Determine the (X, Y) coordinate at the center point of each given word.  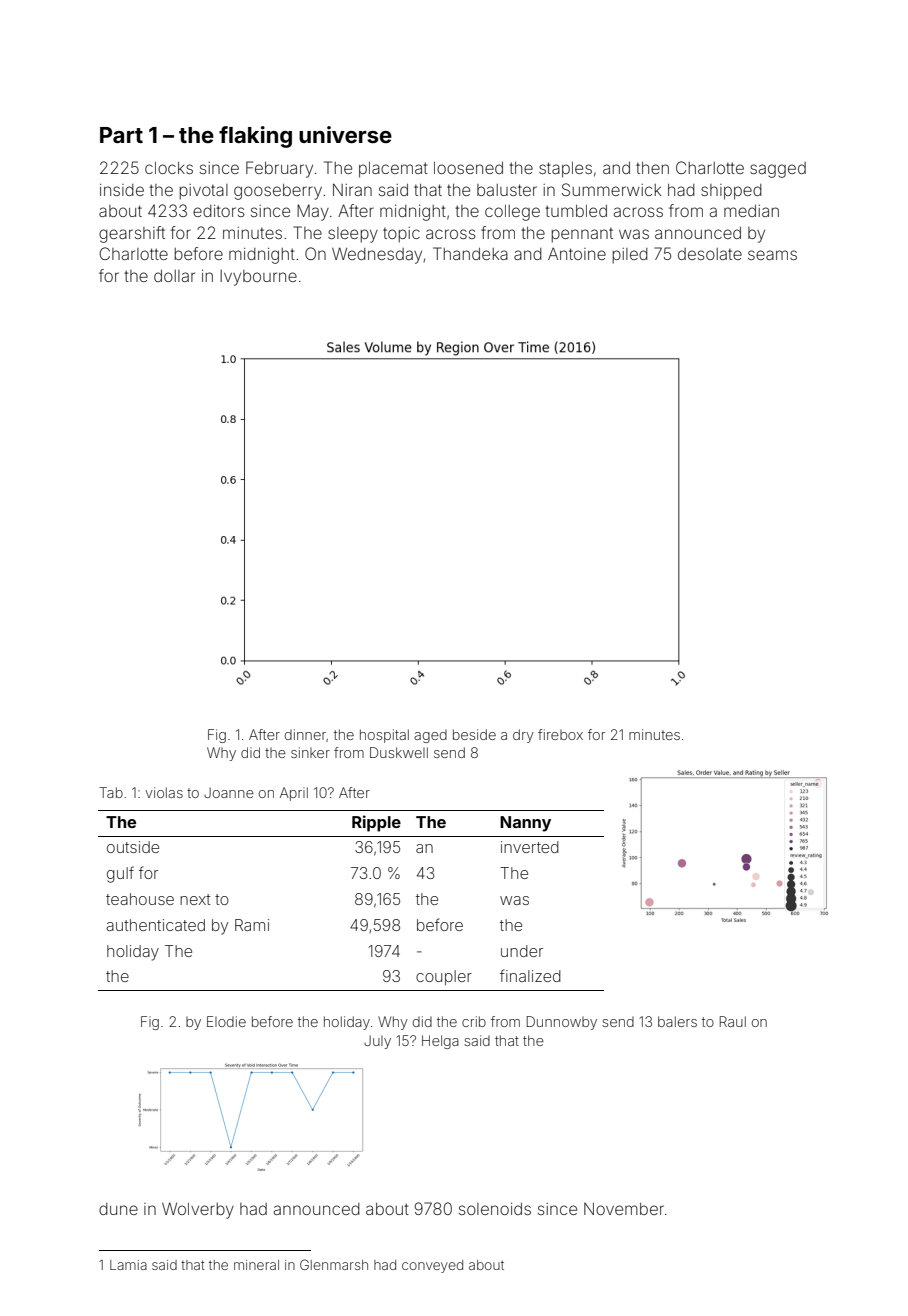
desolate (710, 254)
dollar (174, 276)
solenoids (495, 1209)
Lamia (128, 1265)
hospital (384, 736)
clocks (169, 168)
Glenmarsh (334, 1264)
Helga (440, 1042)
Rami (252, 925)
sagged (778, 170)
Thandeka (470, 253)
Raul (733, 1021)
